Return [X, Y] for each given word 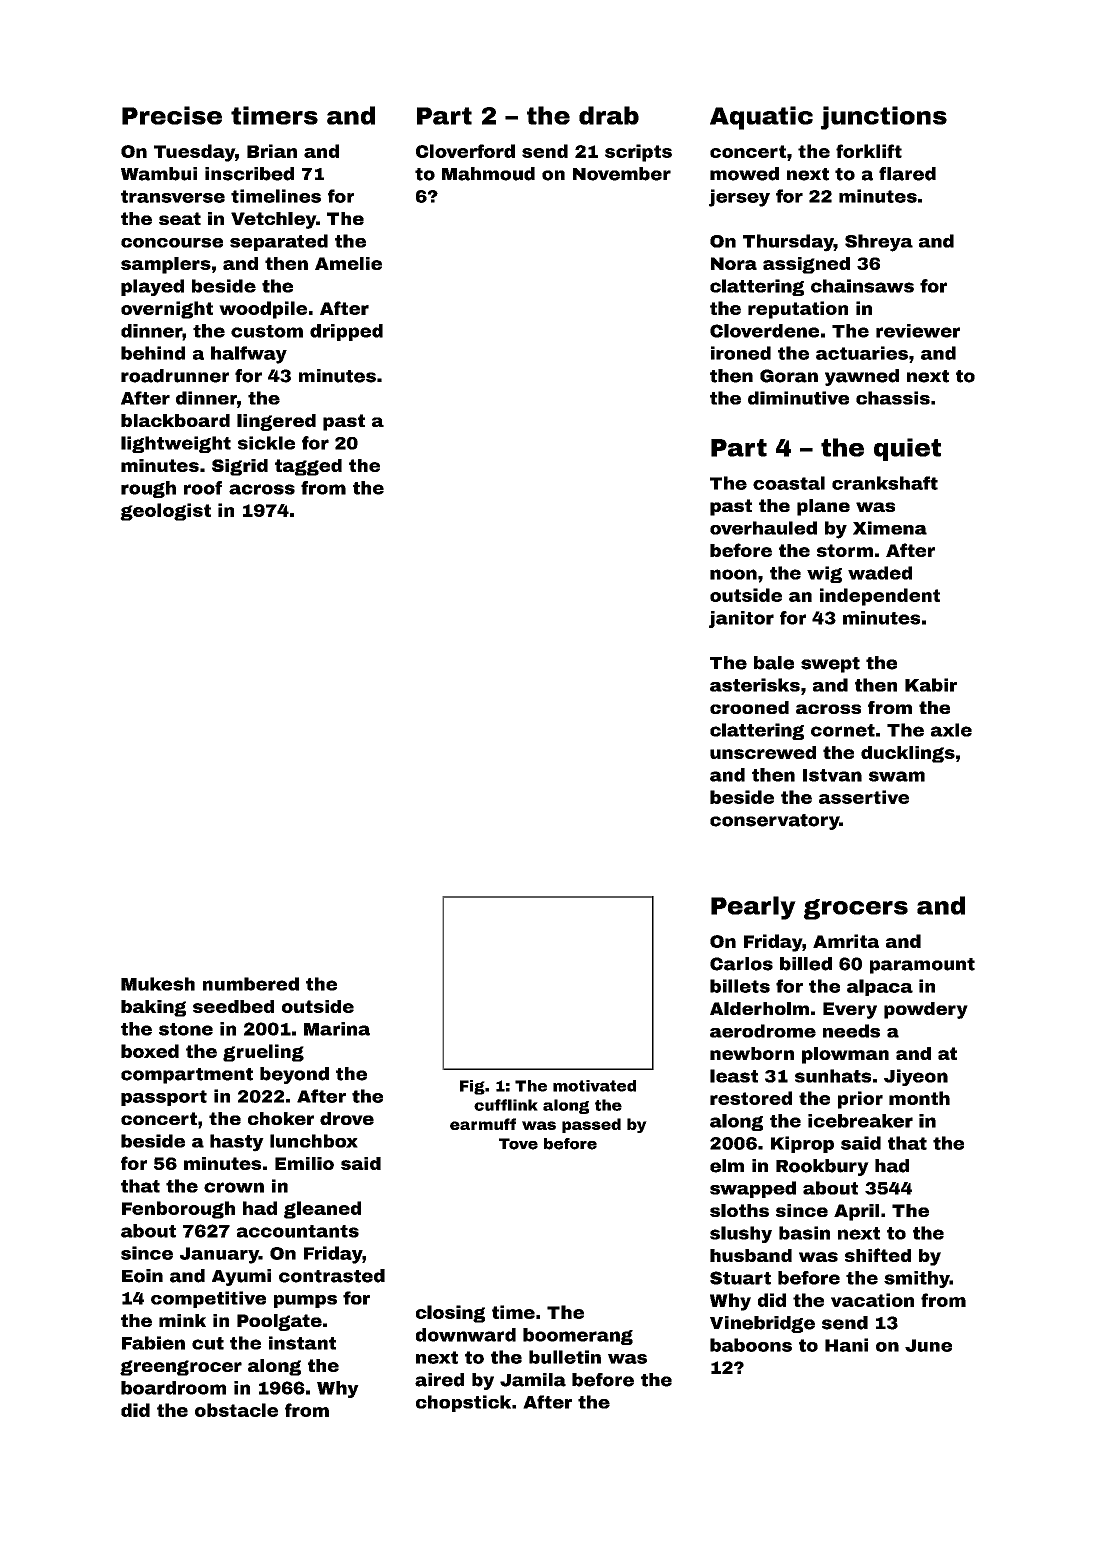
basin [804, 1233]
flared [907, 174]
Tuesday [194, 153]
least [734, 1076]
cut [208, 1343]
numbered [251, 984]
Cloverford [465, 151]
